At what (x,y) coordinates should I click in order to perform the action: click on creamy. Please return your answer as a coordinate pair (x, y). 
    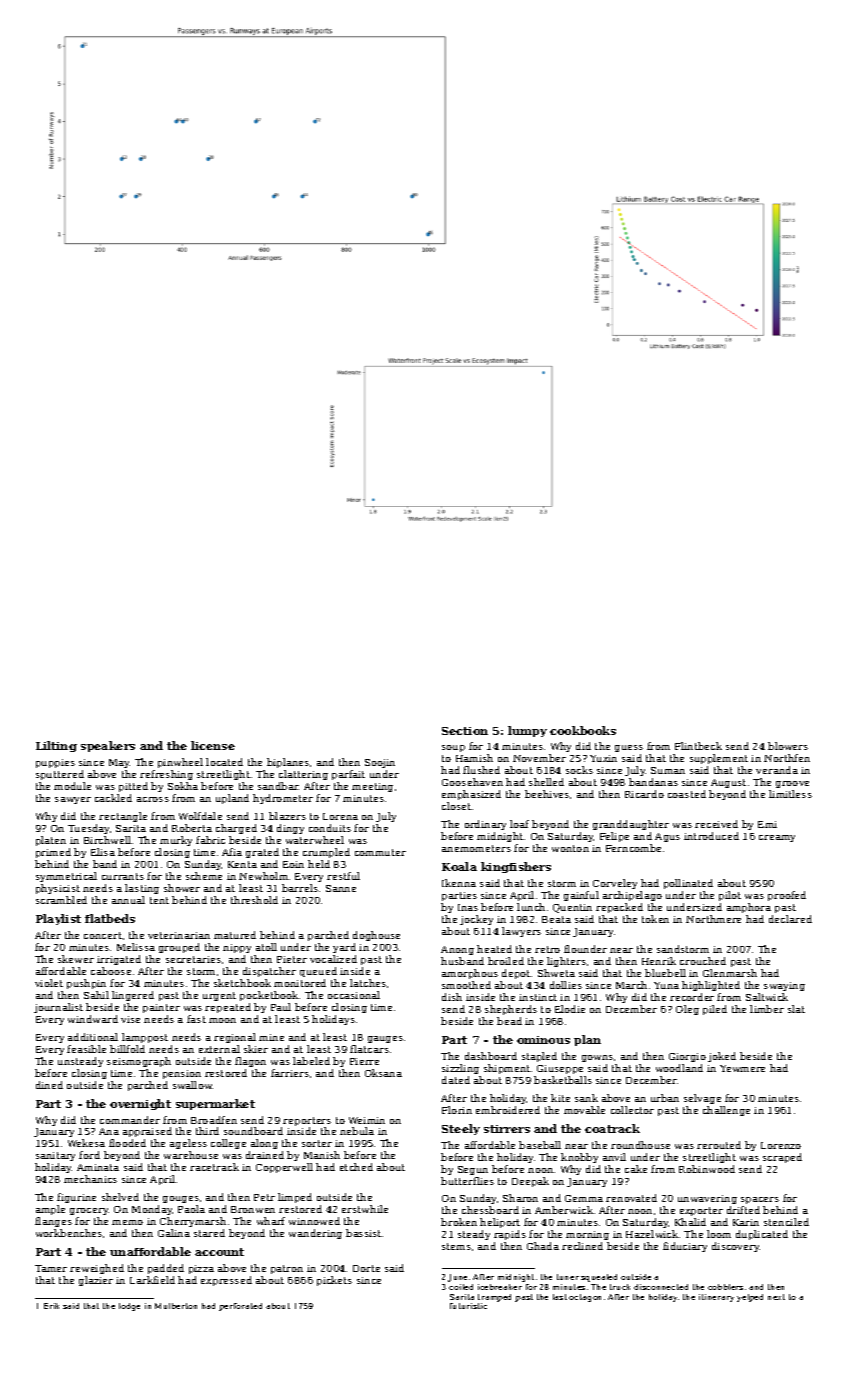
    Looking at the image, I should click on (777, 838).
